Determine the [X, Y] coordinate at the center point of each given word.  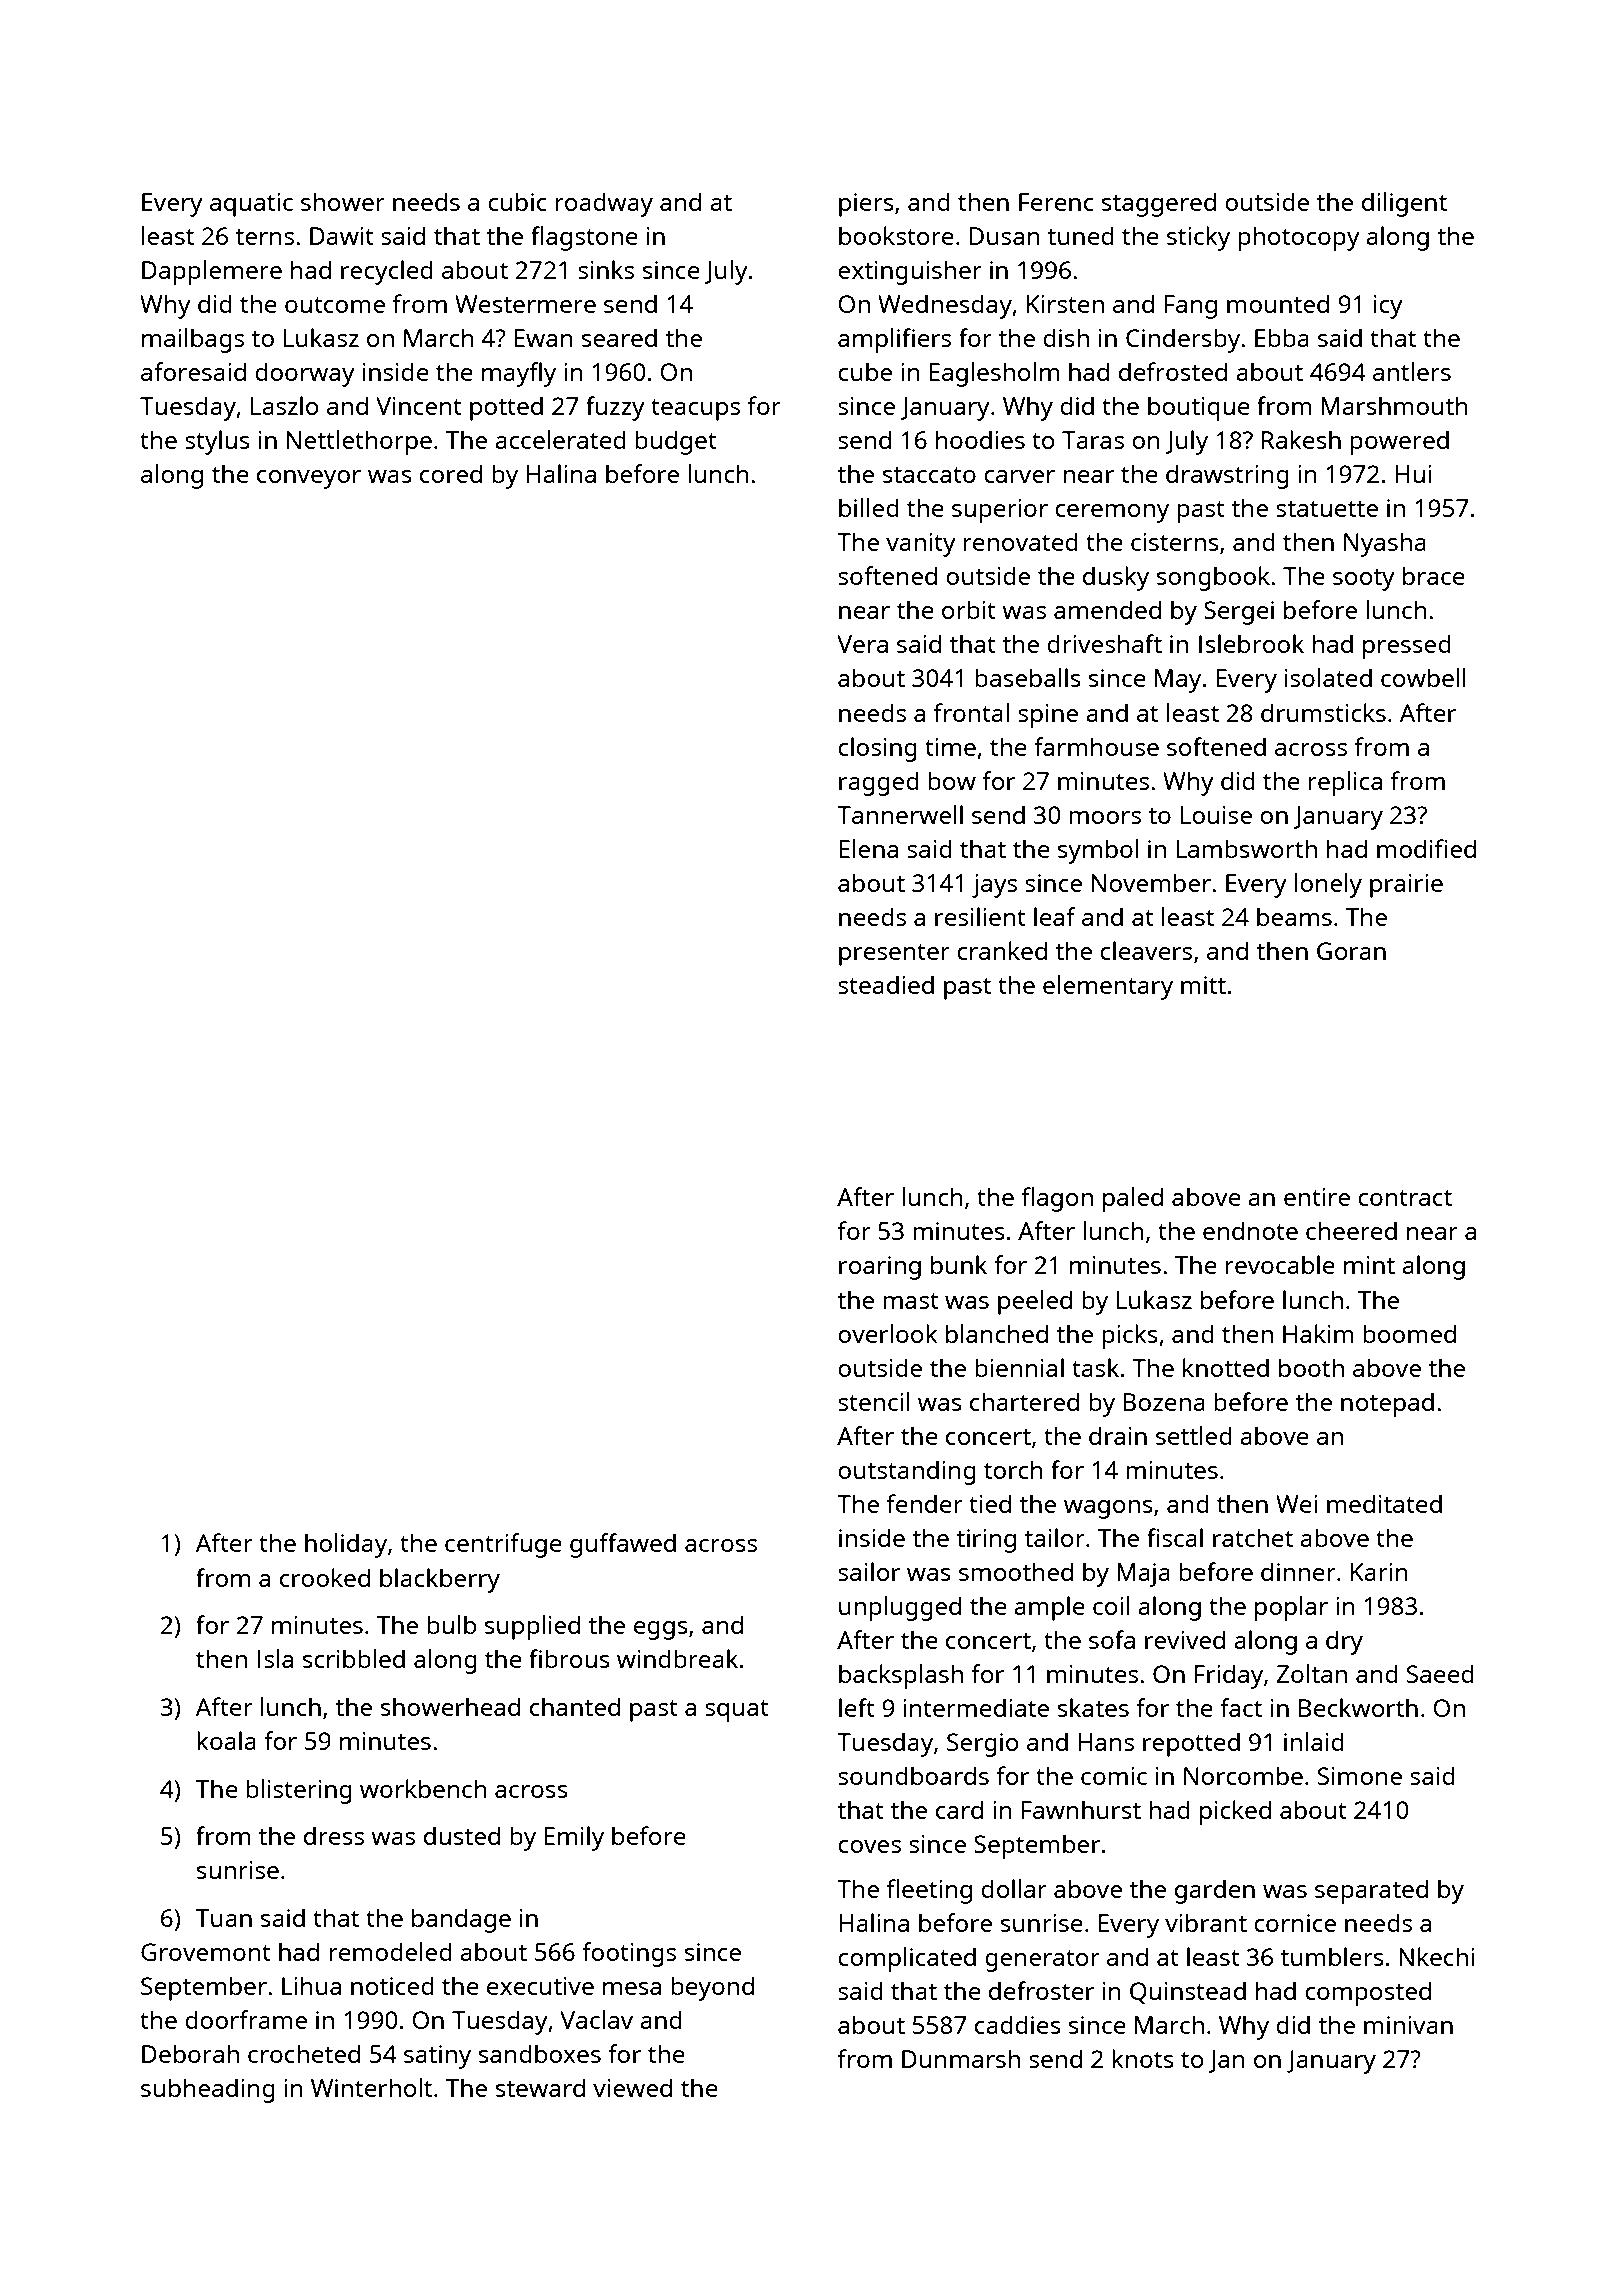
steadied [886, 984]
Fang [1190, 307]
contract [1405, 1198]
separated [1371, 1891]
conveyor [309, 479]
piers [866, 205]
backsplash [901, 1676]
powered [1399, 442]
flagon [1057, 1199]
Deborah [190, 2053]
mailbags [193, 340]
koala [226, 1740]
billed [869, 507]
